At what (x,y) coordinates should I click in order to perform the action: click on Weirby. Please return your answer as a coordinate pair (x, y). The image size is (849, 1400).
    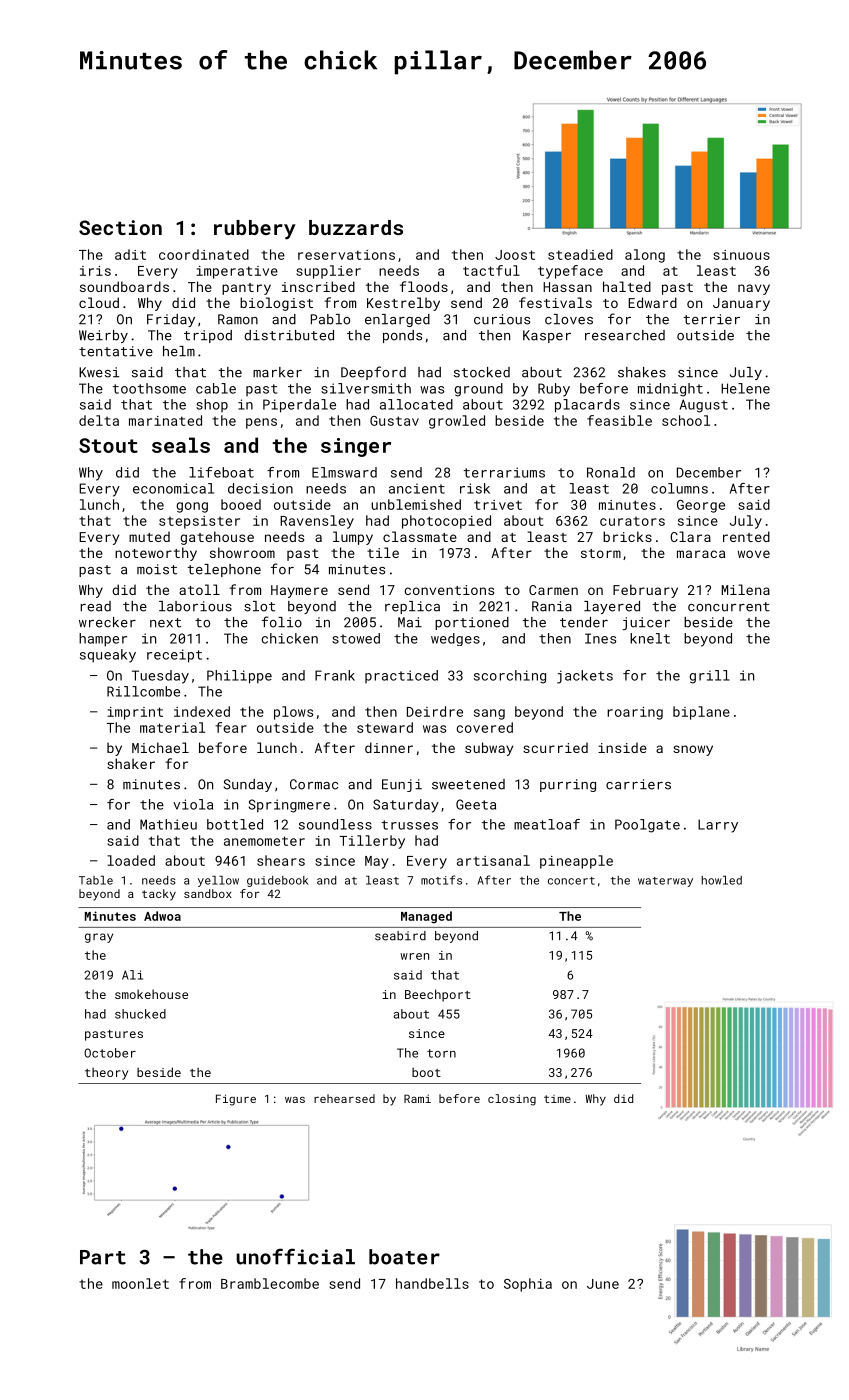
    Looking at the image, I should click on (103, 336).
